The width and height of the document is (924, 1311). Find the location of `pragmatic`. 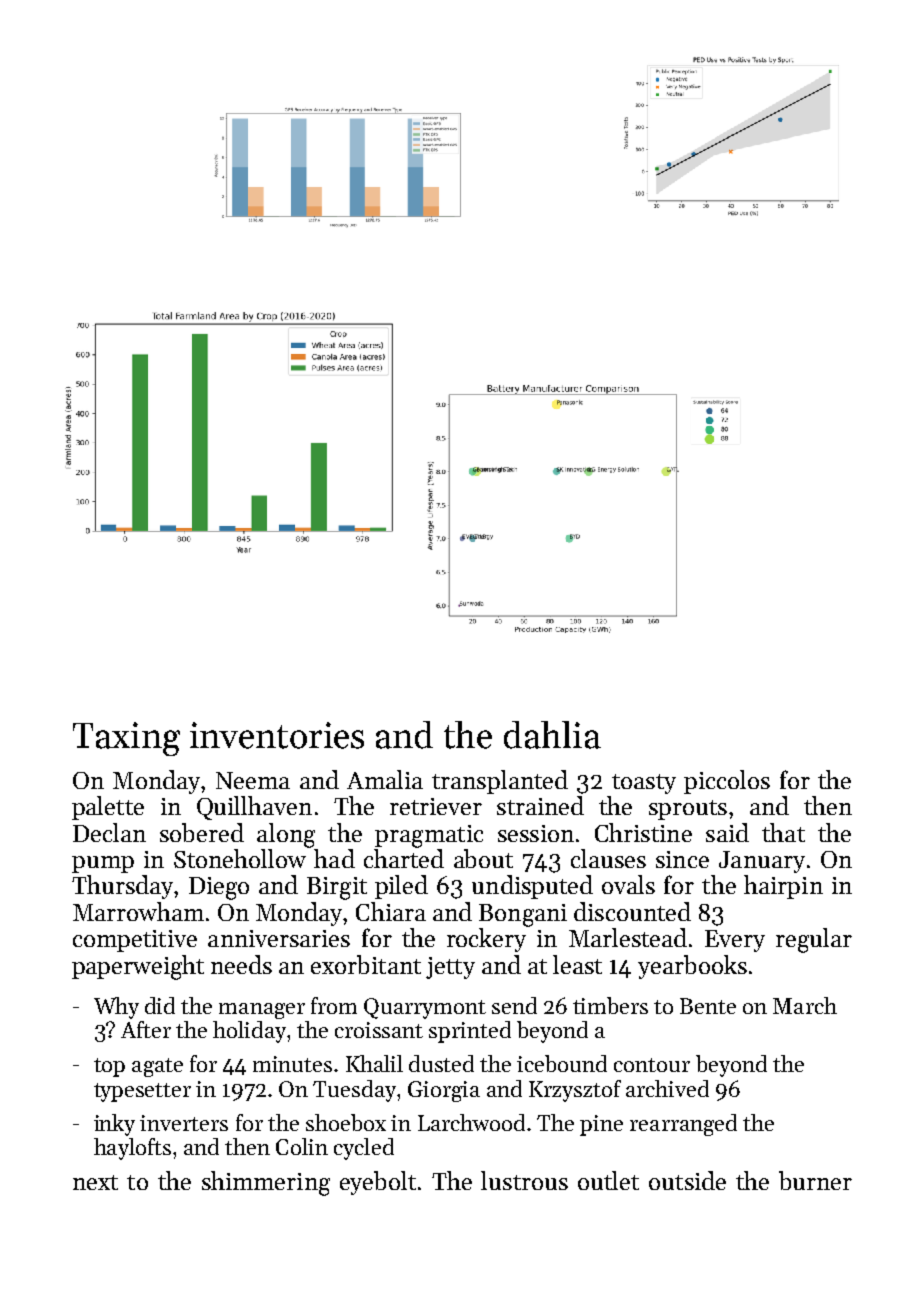

pragmatic is located at coordinates (429, 836).
